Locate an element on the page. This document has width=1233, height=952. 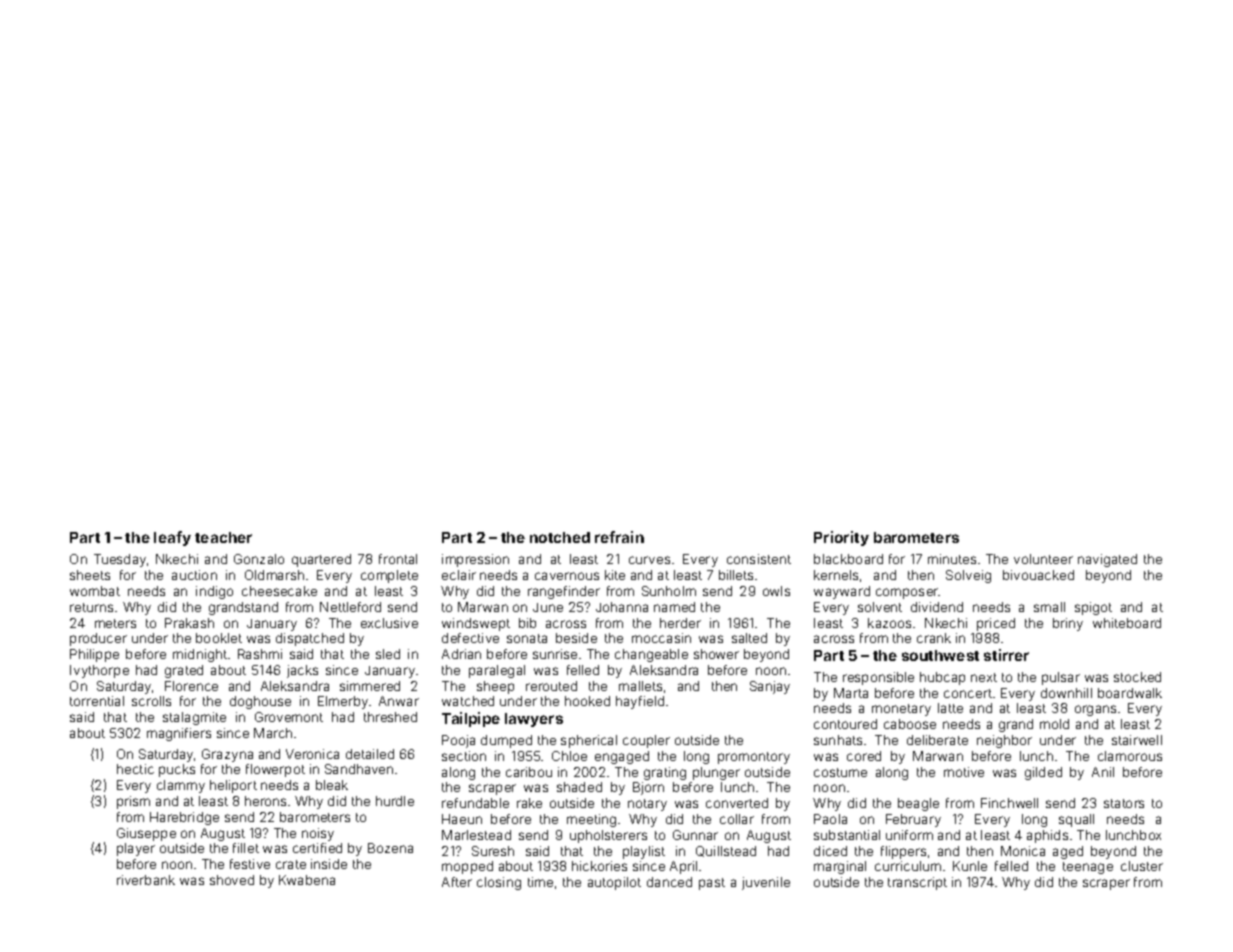
refrain is located at coordinates (619, 537).
